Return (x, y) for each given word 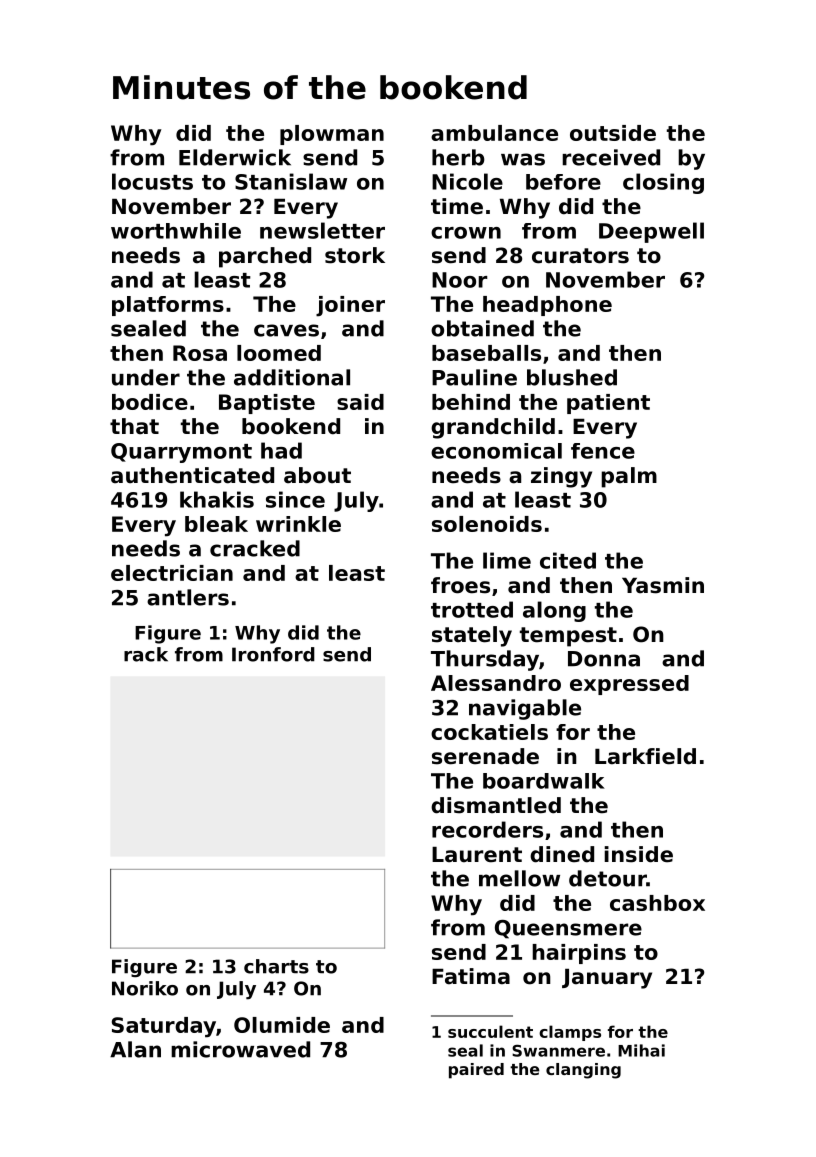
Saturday (164, 1027)
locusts (152, 181)
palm (629, 477)
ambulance (494, 133)
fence (603, 451)
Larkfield (645, 756)
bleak (216, 524)
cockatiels (489, 732)
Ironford (273, 654)
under (146, 377)
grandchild (493, 428)
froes (460, 585)
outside (613, 133)
